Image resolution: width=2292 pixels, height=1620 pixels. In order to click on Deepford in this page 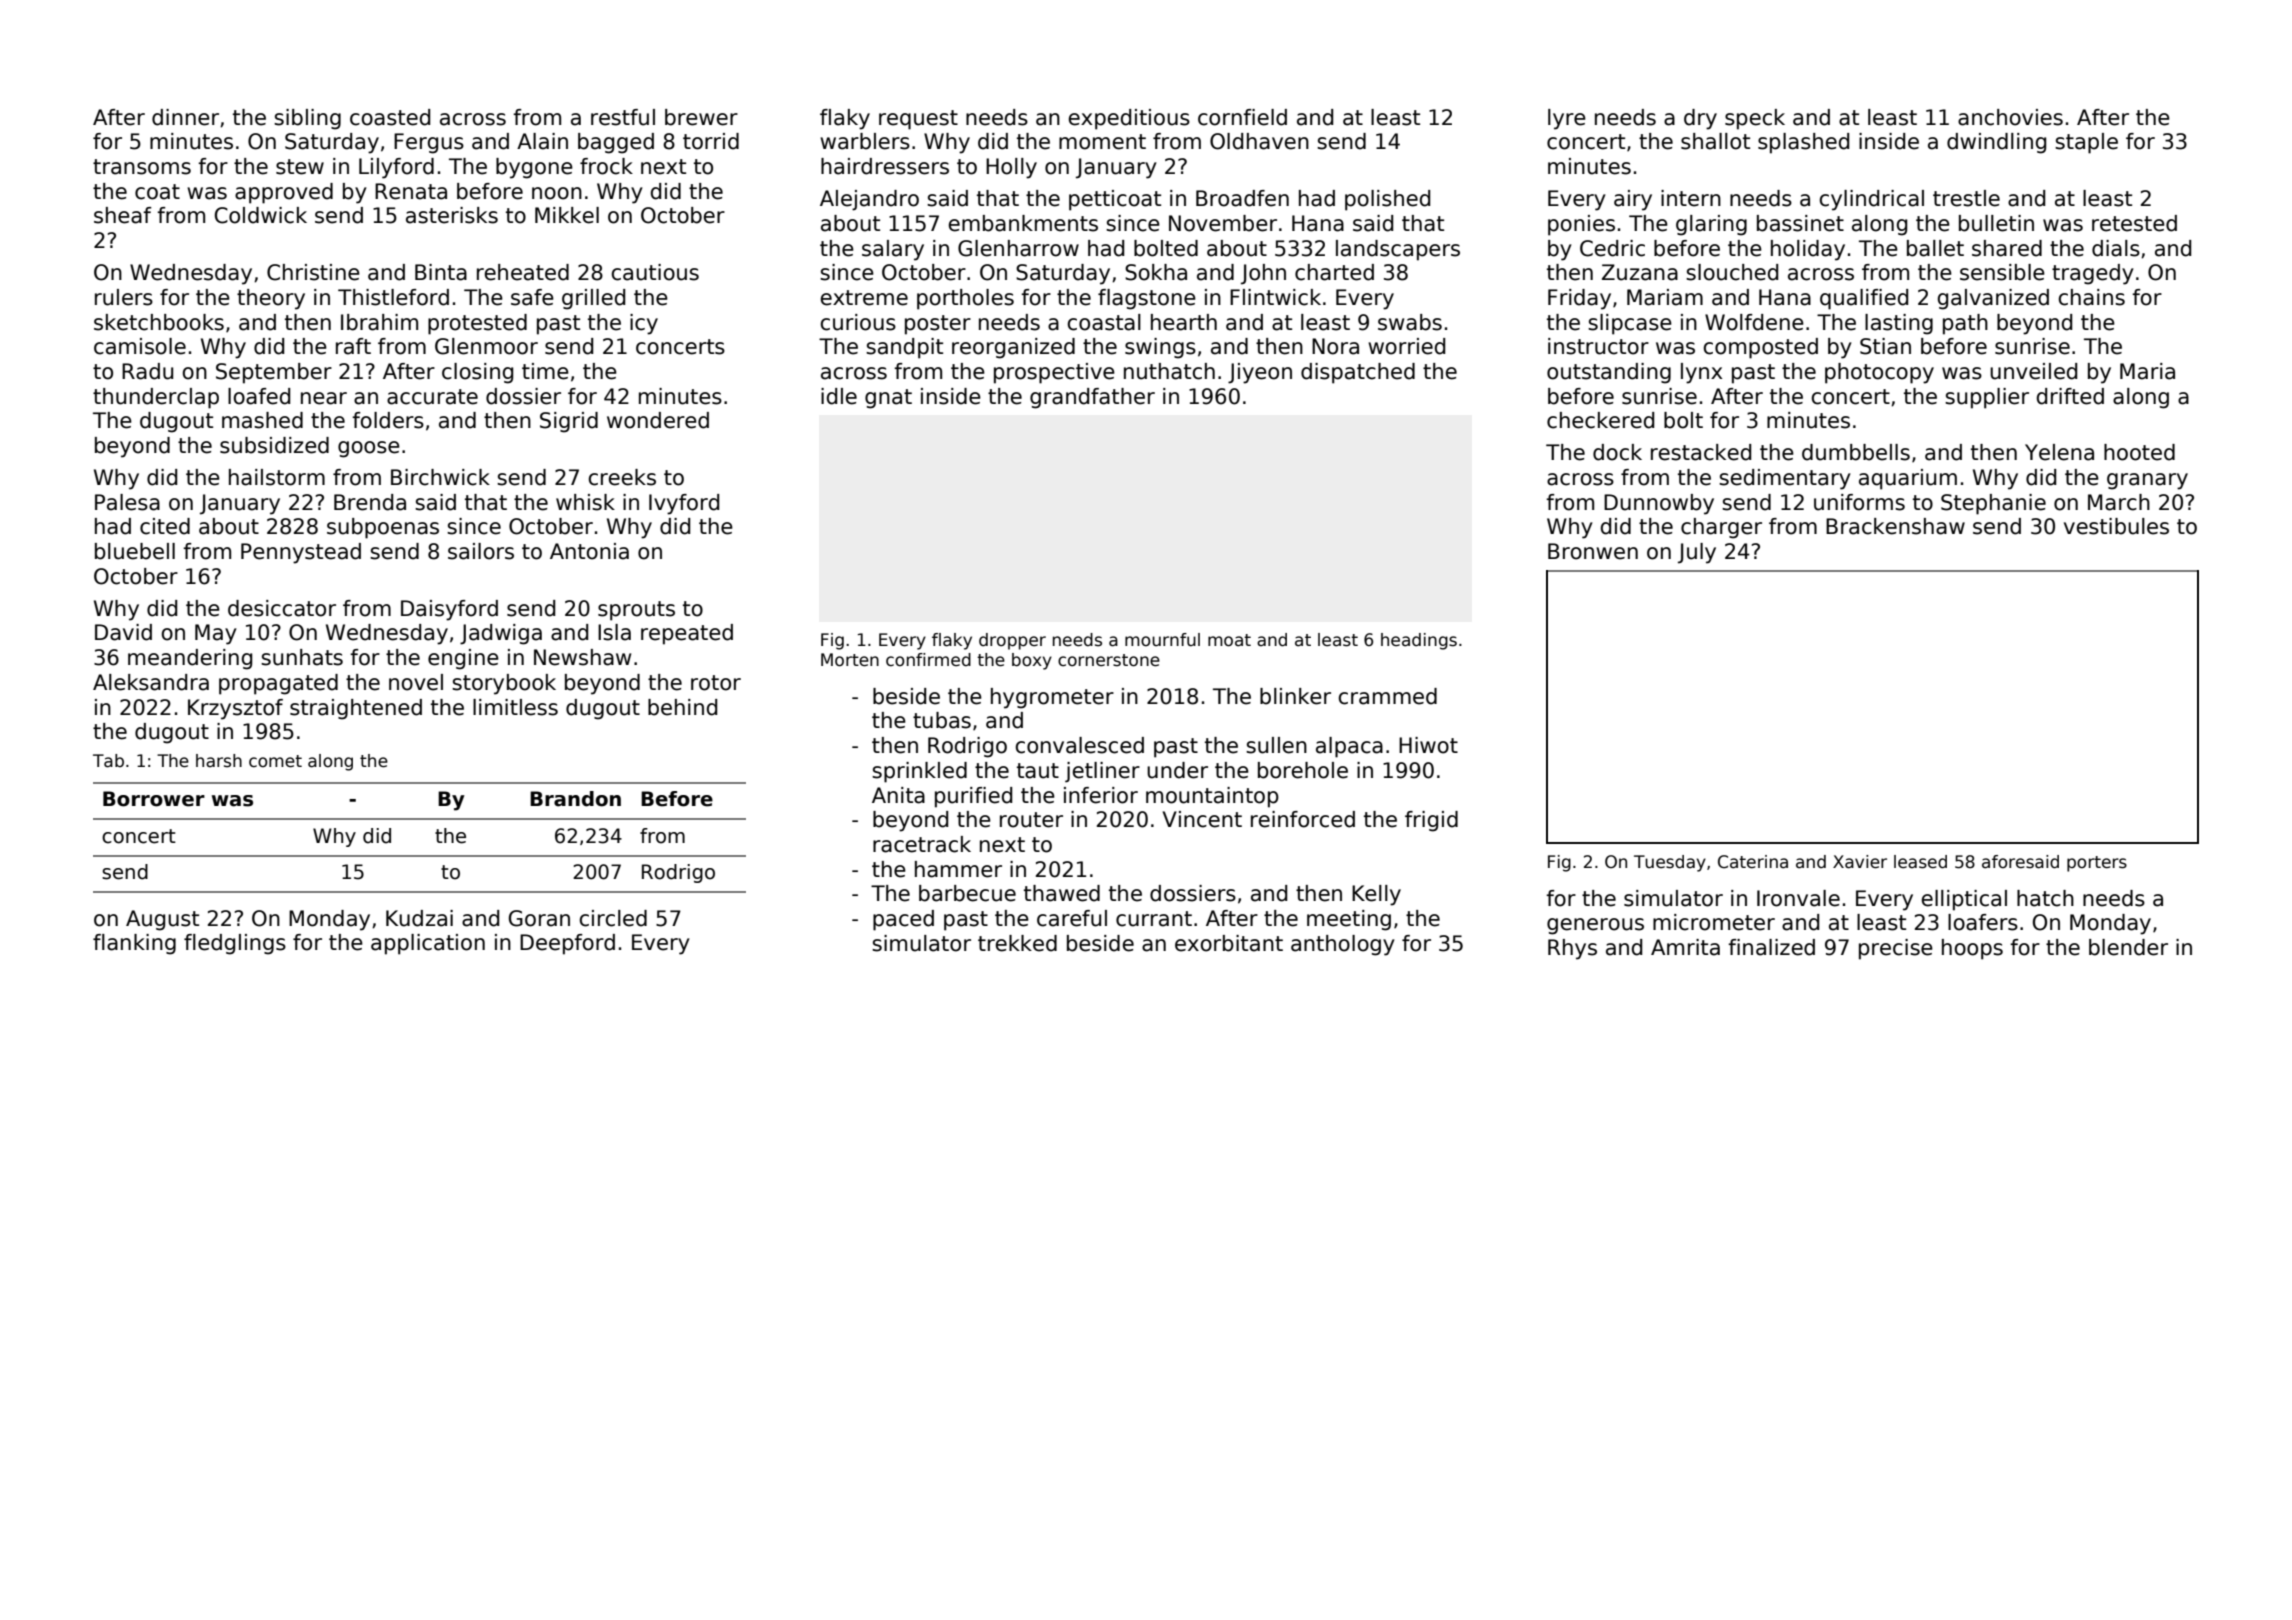, I will do `click(567, 944)`.
